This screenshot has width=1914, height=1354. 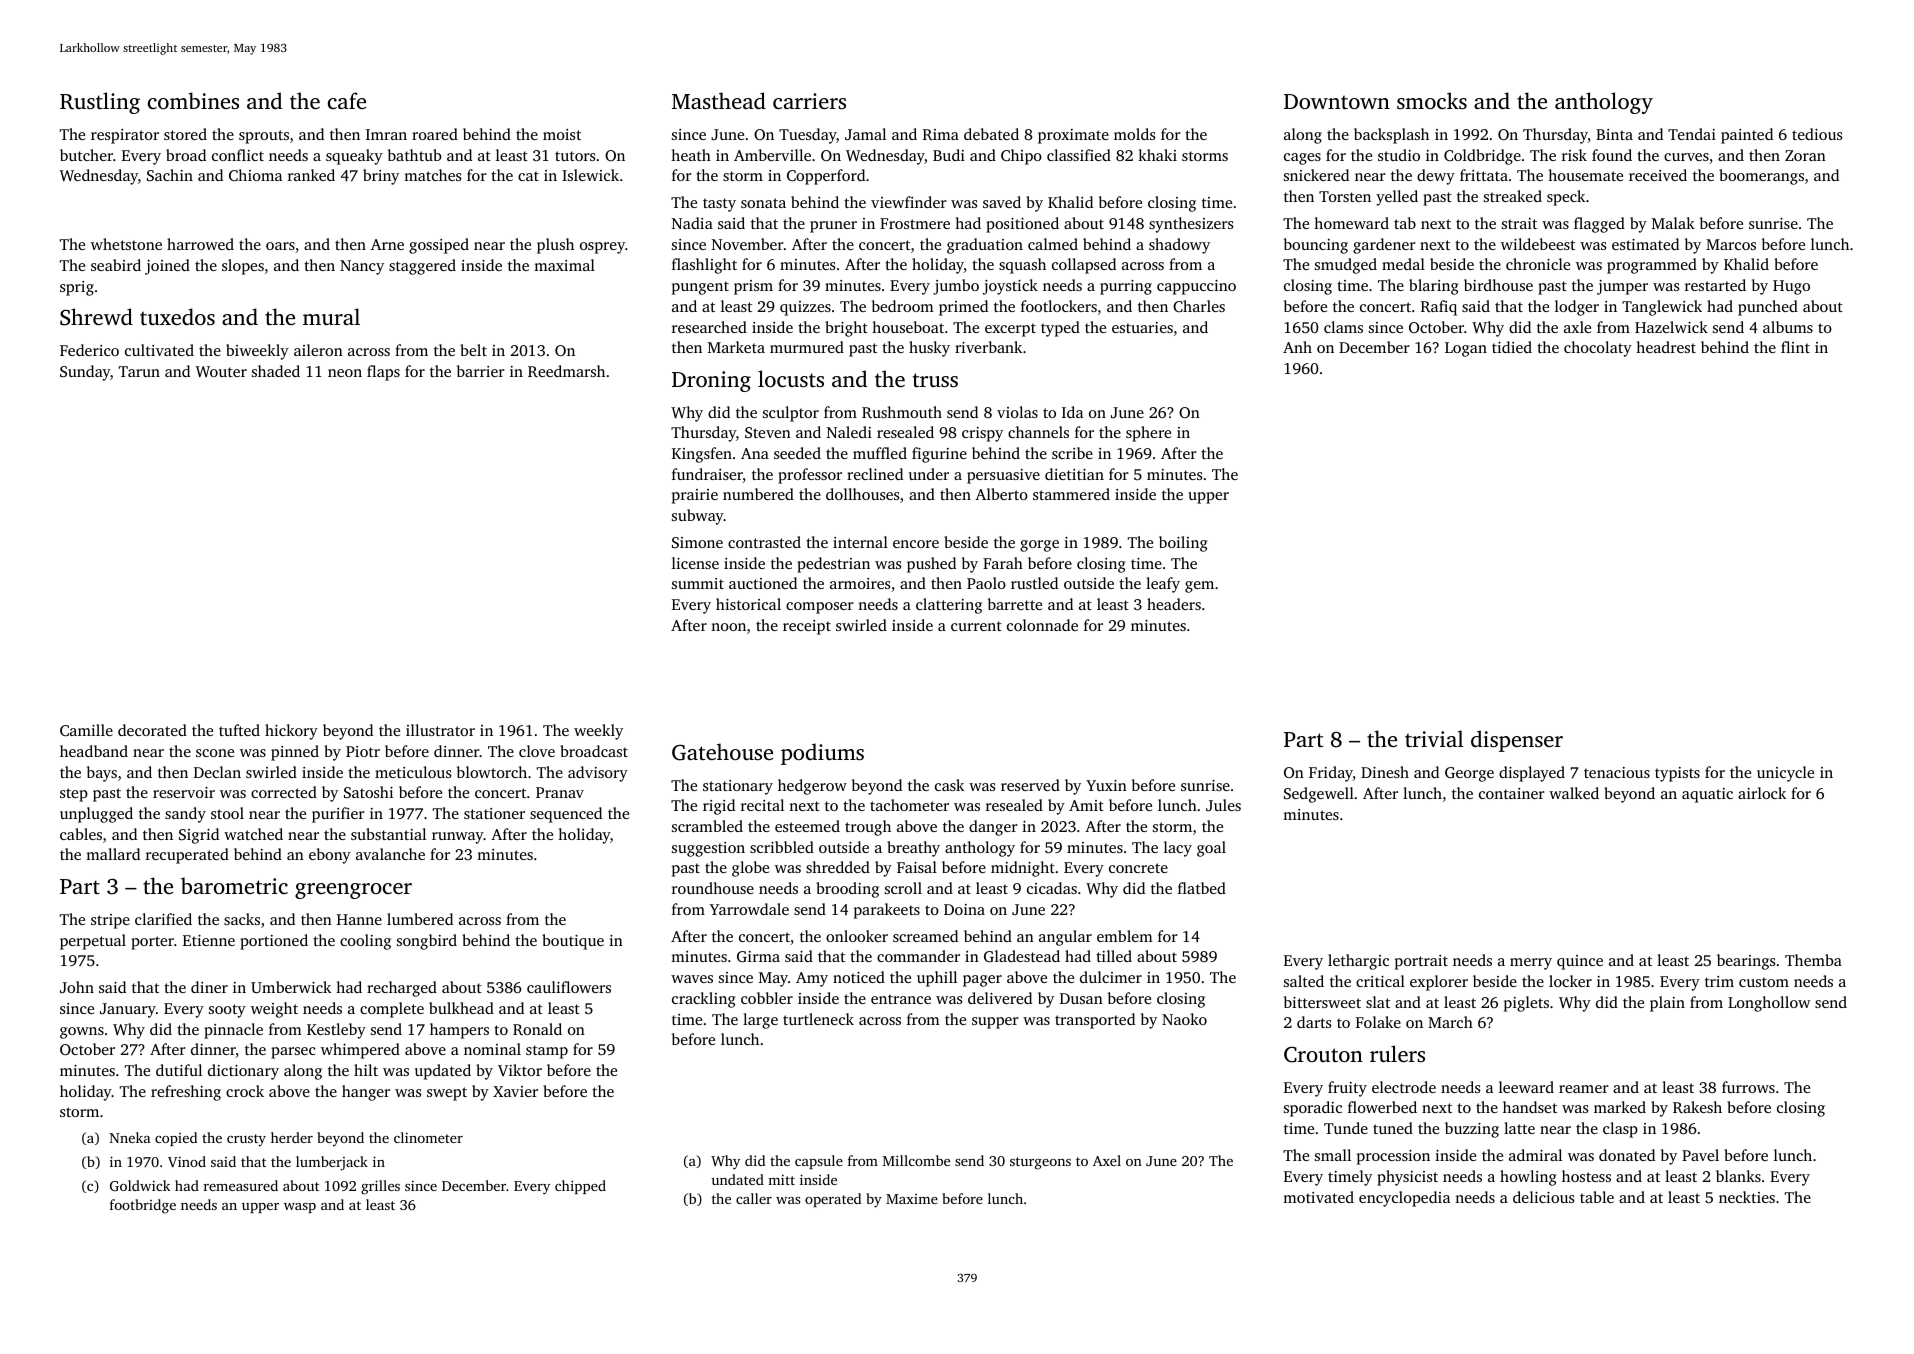 I want to click on smocks, so click(x=1432, y=100).
